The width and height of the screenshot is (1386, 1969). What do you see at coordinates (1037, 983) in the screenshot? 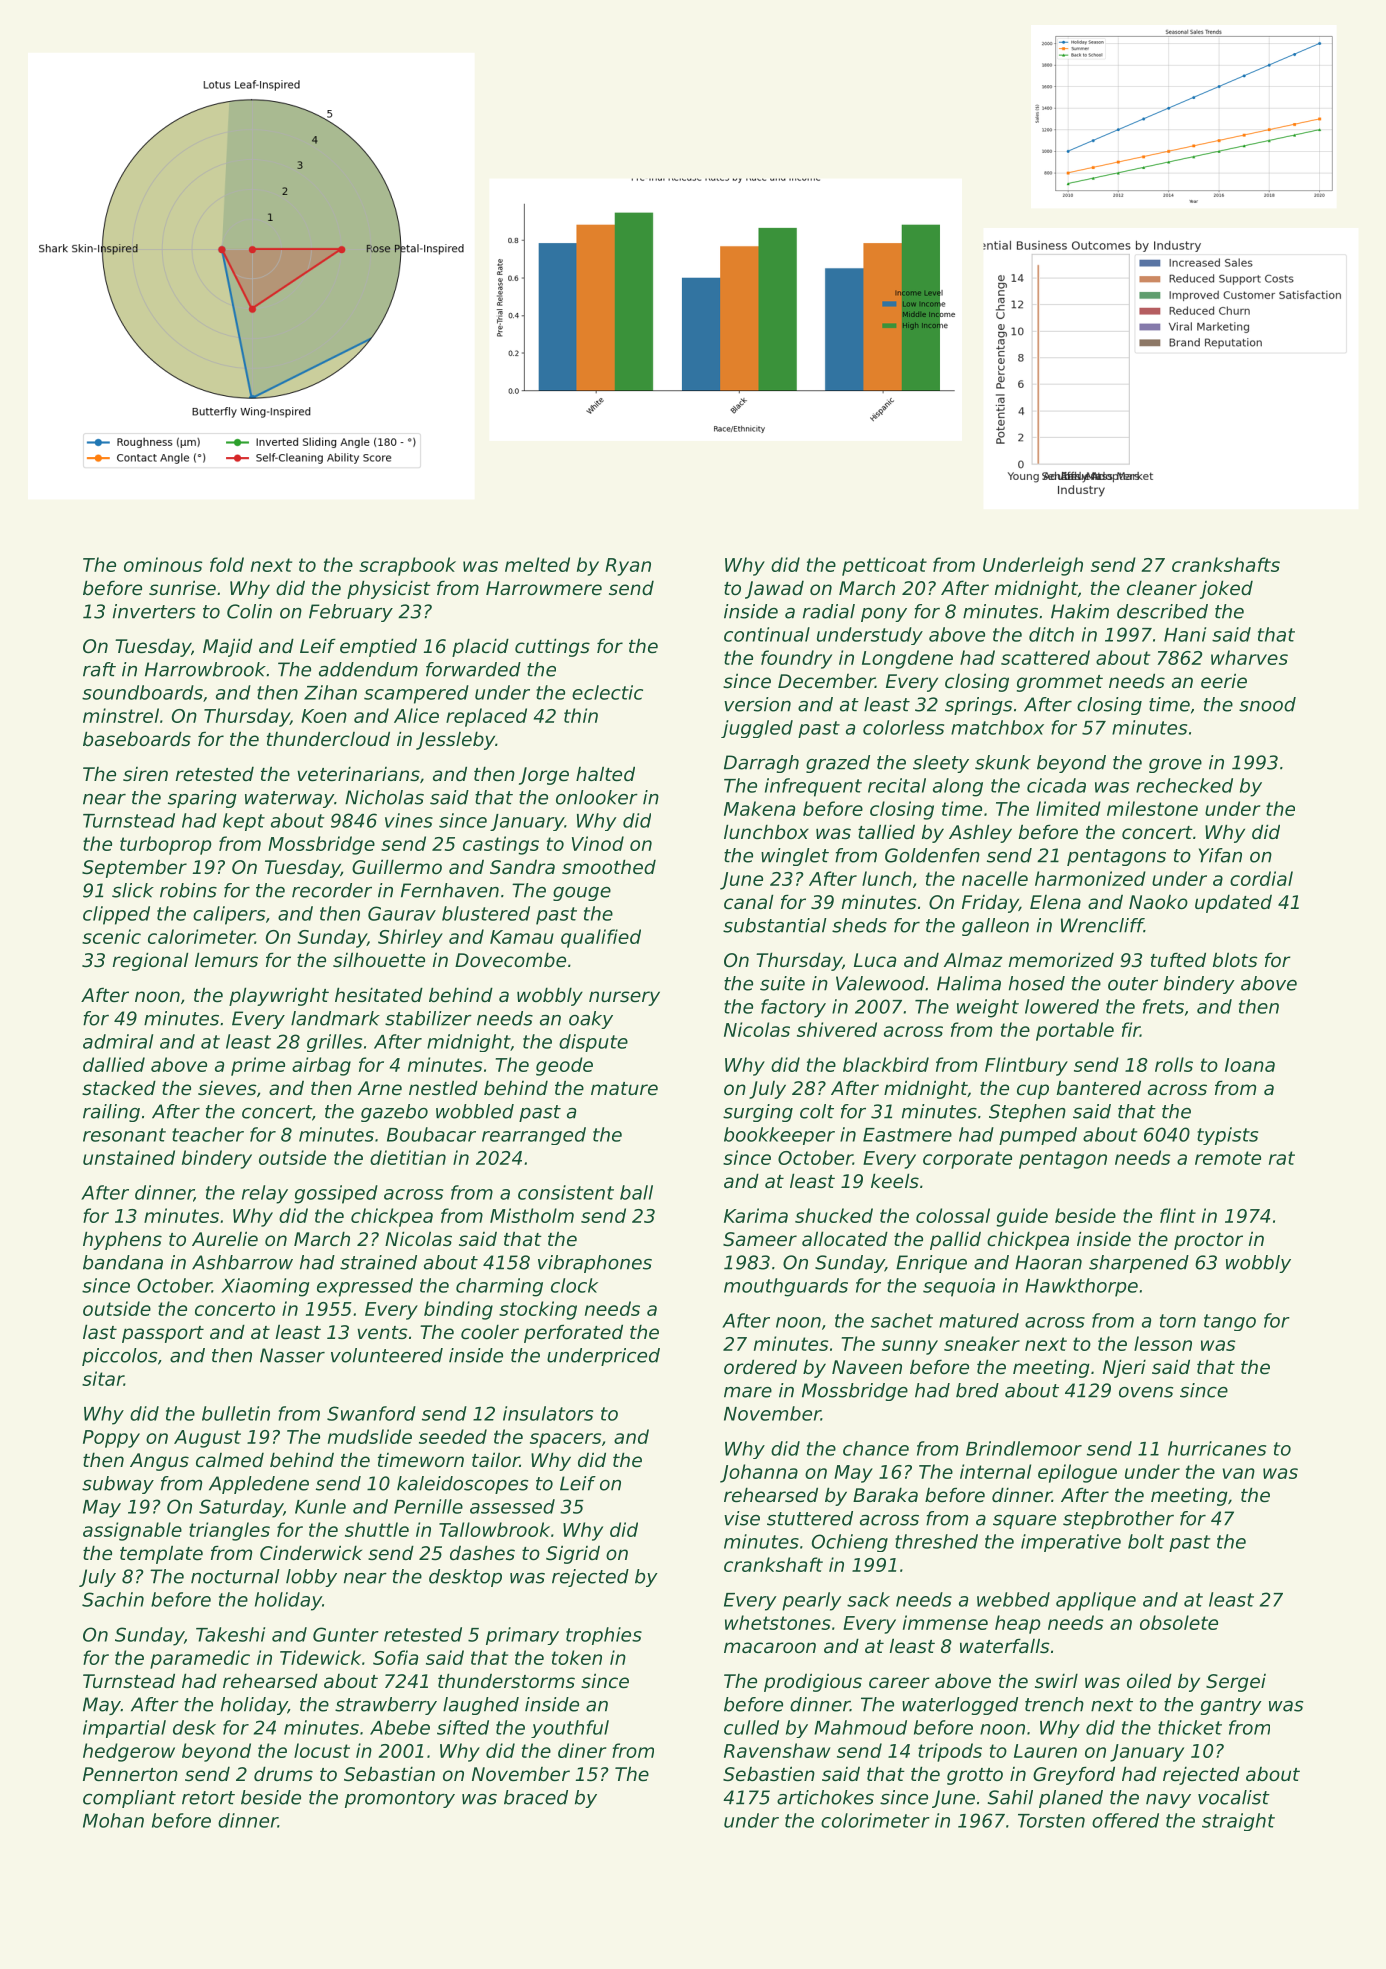
I see `hosed` at bounding box center [1037, 983].
